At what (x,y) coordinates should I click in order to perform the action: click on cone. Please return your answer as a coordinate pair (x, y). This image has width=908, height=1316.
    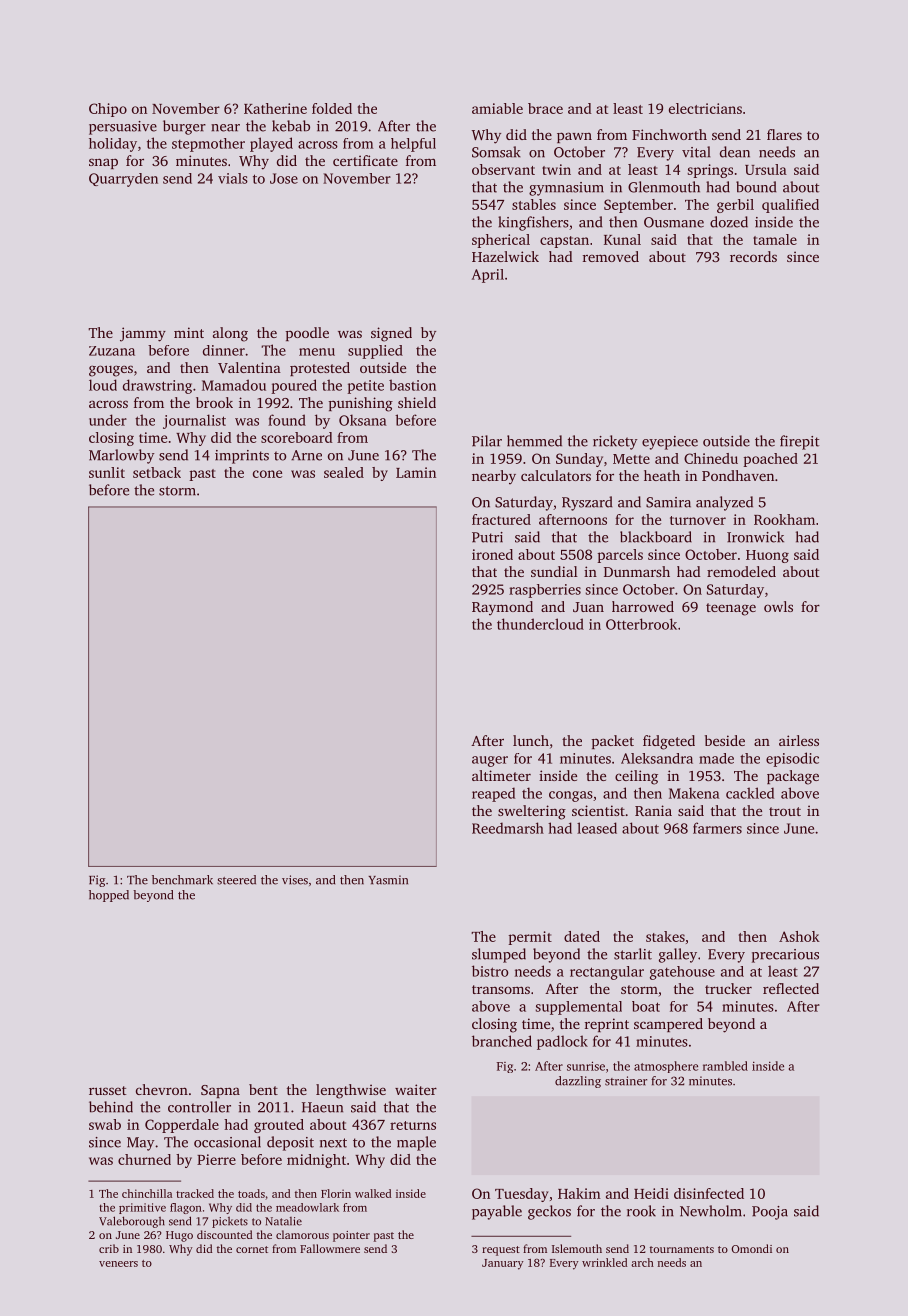
    Looking at the image, I should click on (267, 474).
